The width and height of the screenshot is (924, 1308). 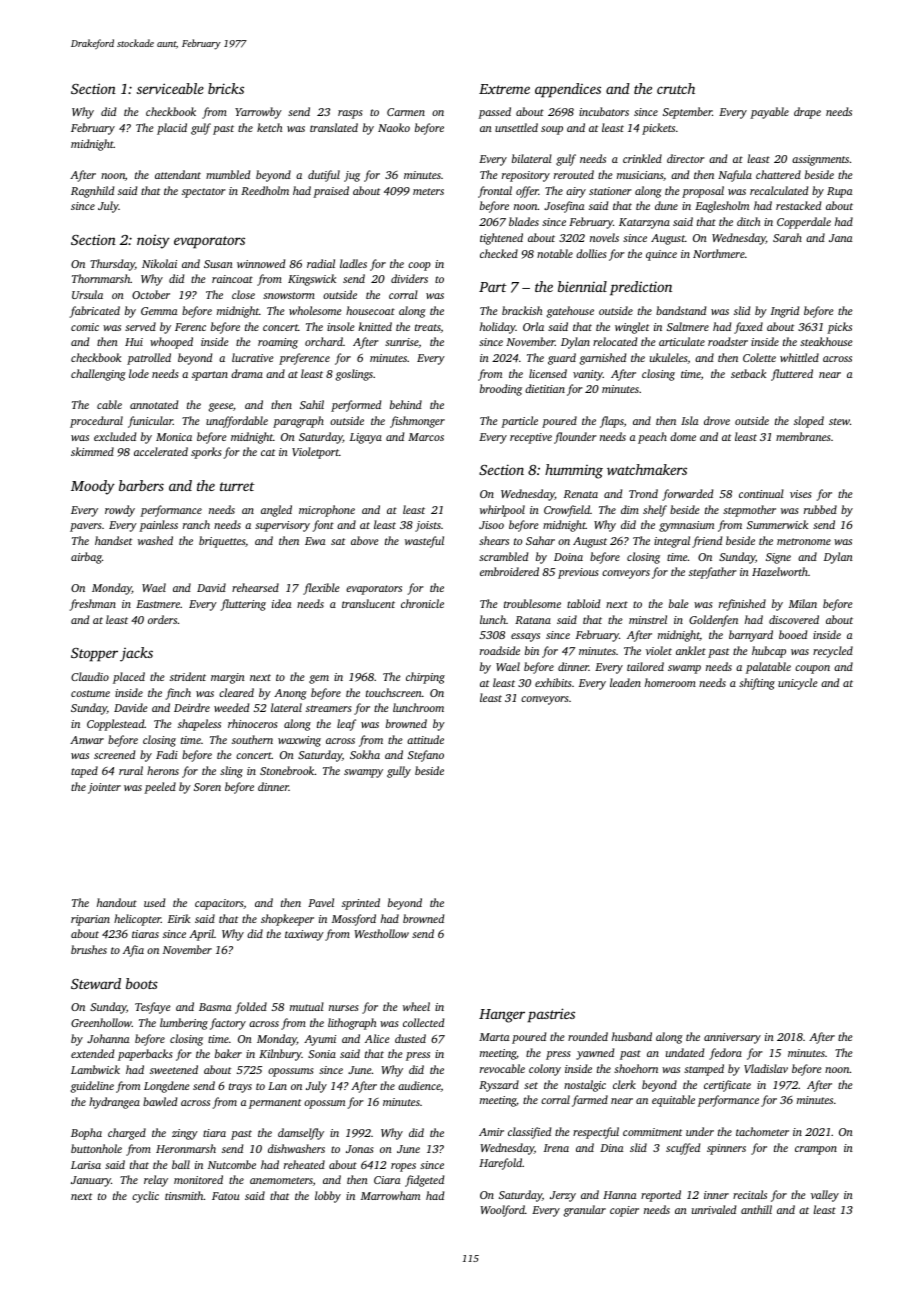 What do you see at coordinates (500, 650) in the screenshot?
I see `roadside` at bounding box center [500, 650].
